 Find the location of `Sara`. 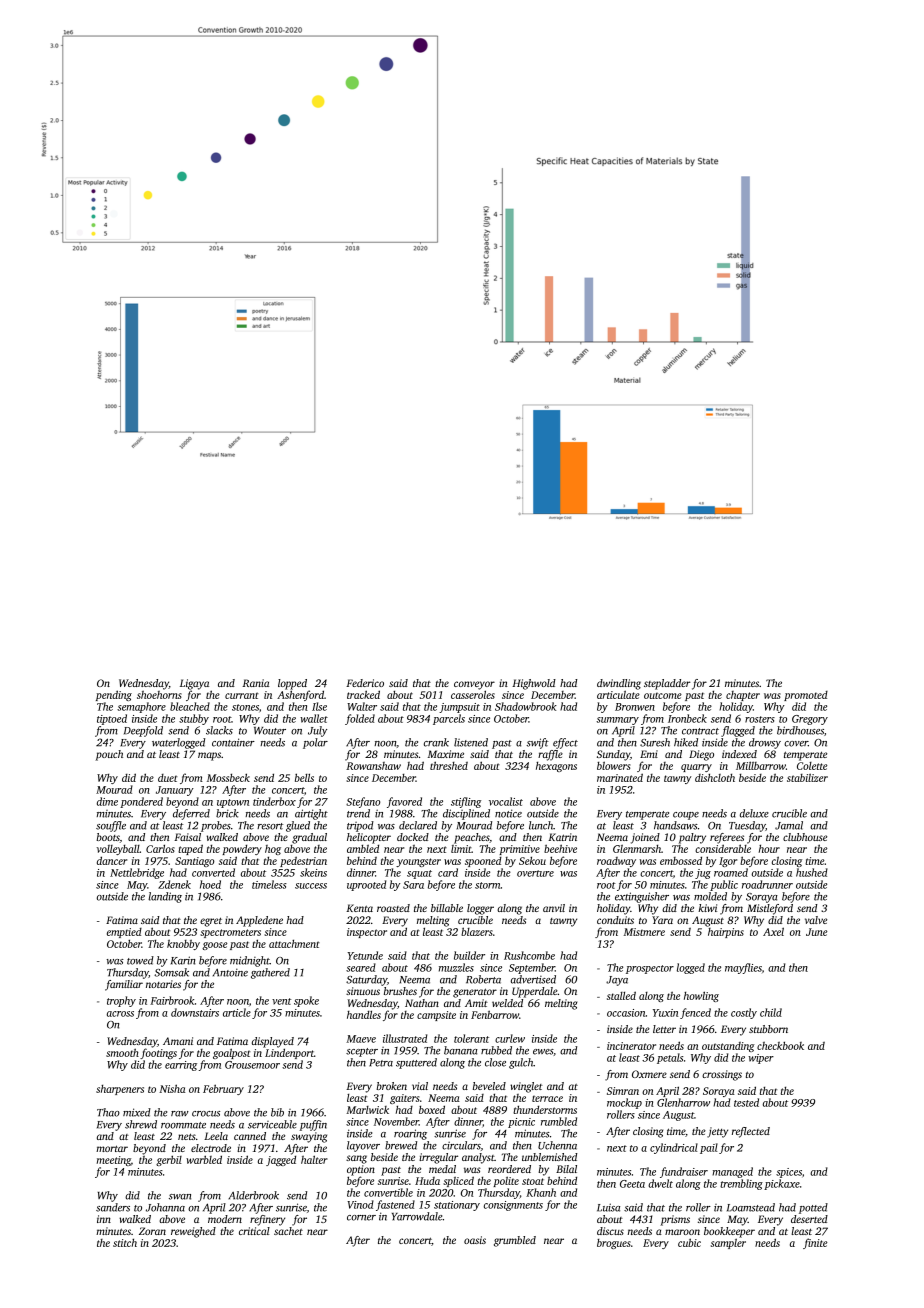

Sara is located at coordinates (413, 885).
